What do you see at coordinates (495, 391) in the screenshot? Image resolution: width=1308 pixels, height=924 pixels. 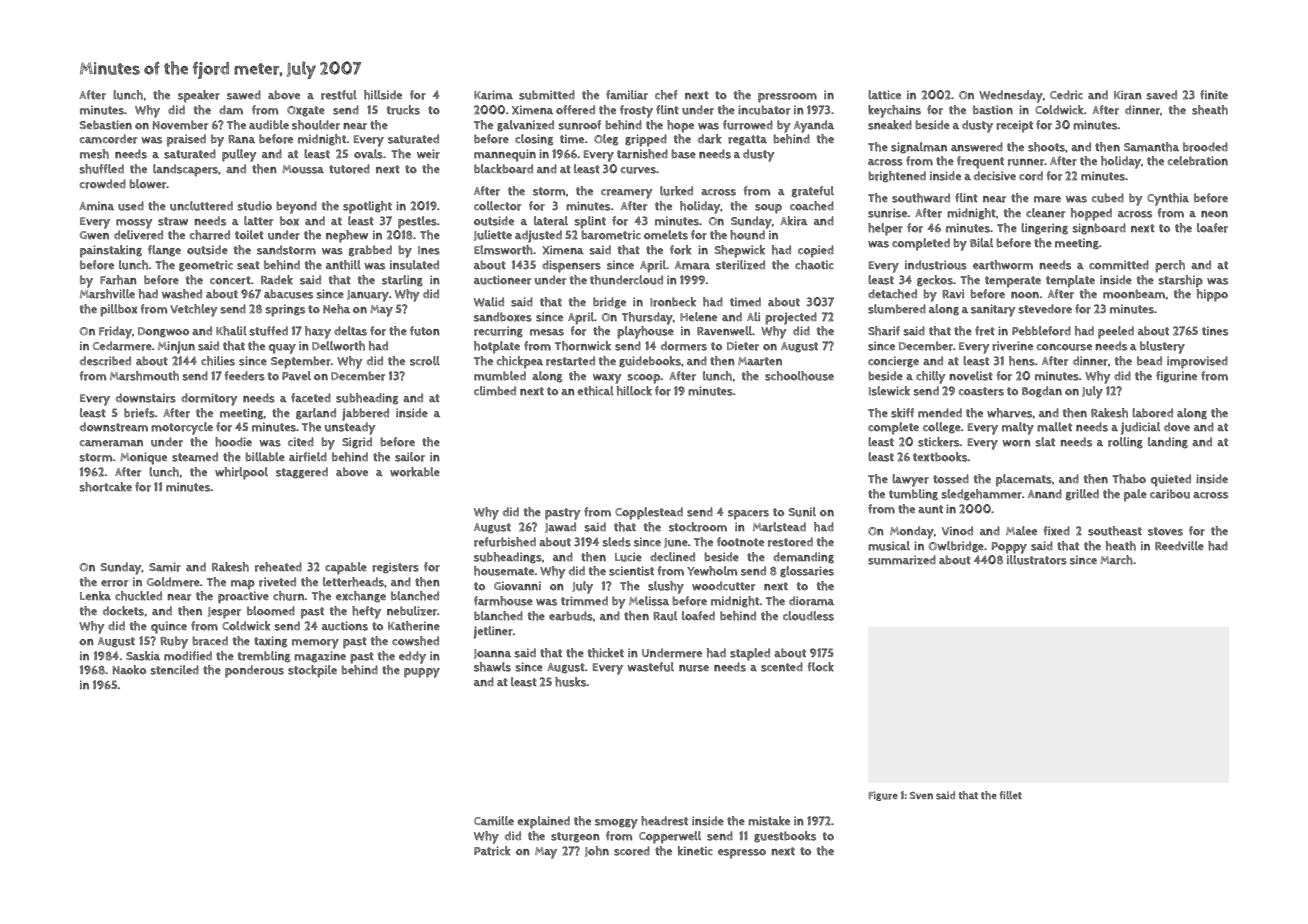 I see `climbed` at bounding box center [495, 391].
